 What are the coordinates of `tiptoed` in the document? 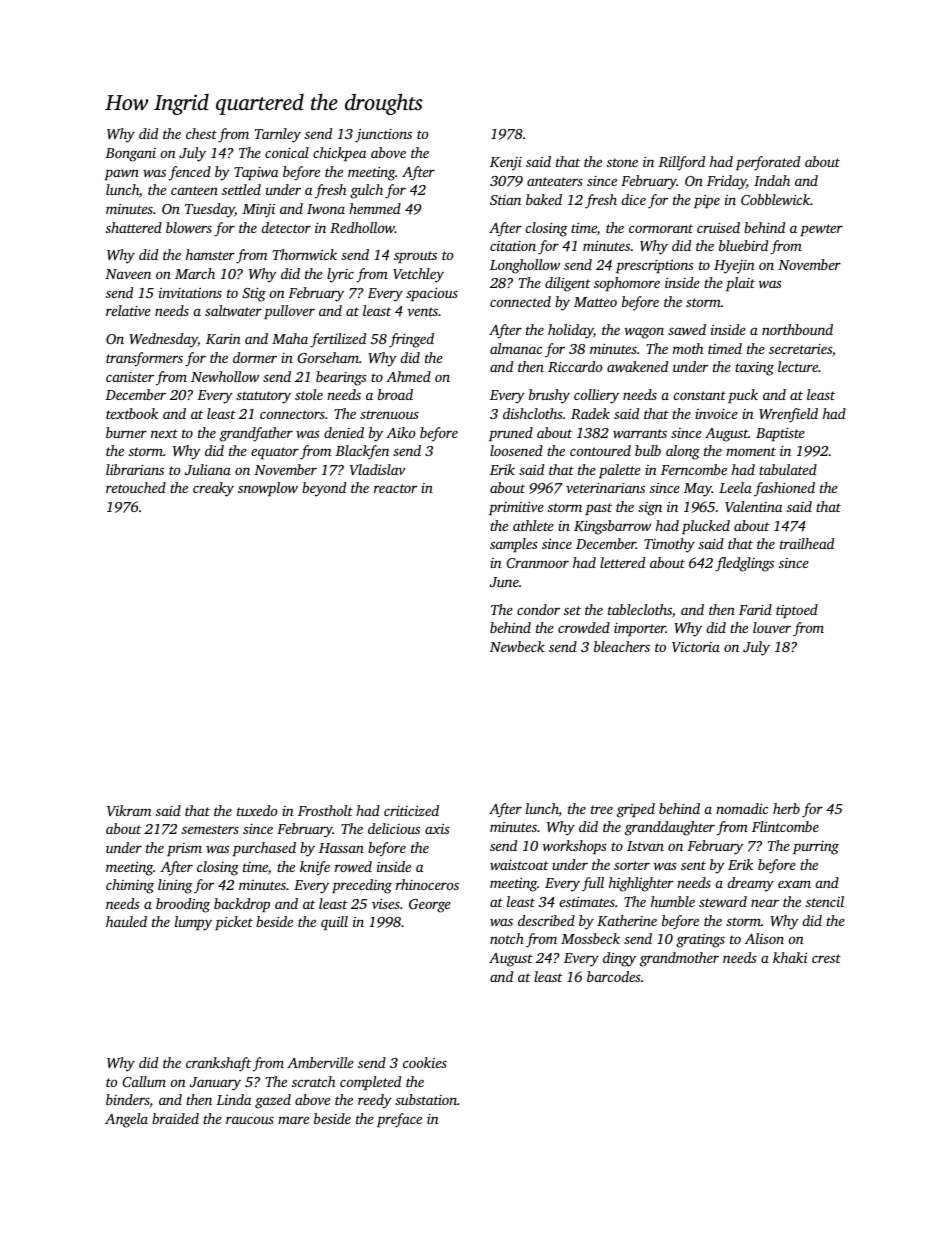 It's located at (797, 611).
